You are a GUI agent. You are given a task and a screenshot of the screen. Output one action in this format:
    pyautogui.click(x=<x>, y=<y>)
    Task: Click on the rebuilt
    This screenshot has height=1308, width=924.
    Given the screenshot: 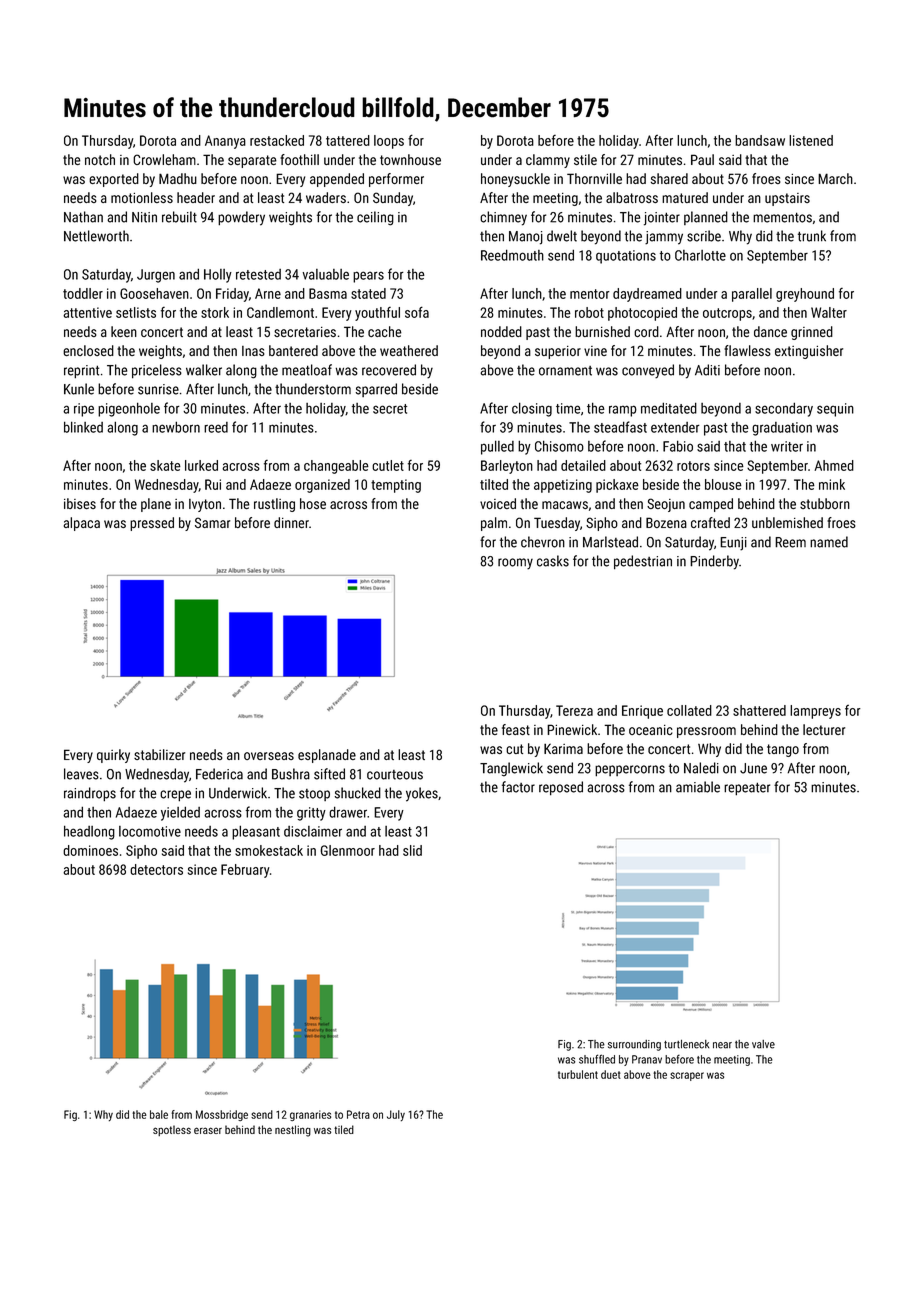 What is the action you would take?
    pyautogui.click(x=179, y=217)
